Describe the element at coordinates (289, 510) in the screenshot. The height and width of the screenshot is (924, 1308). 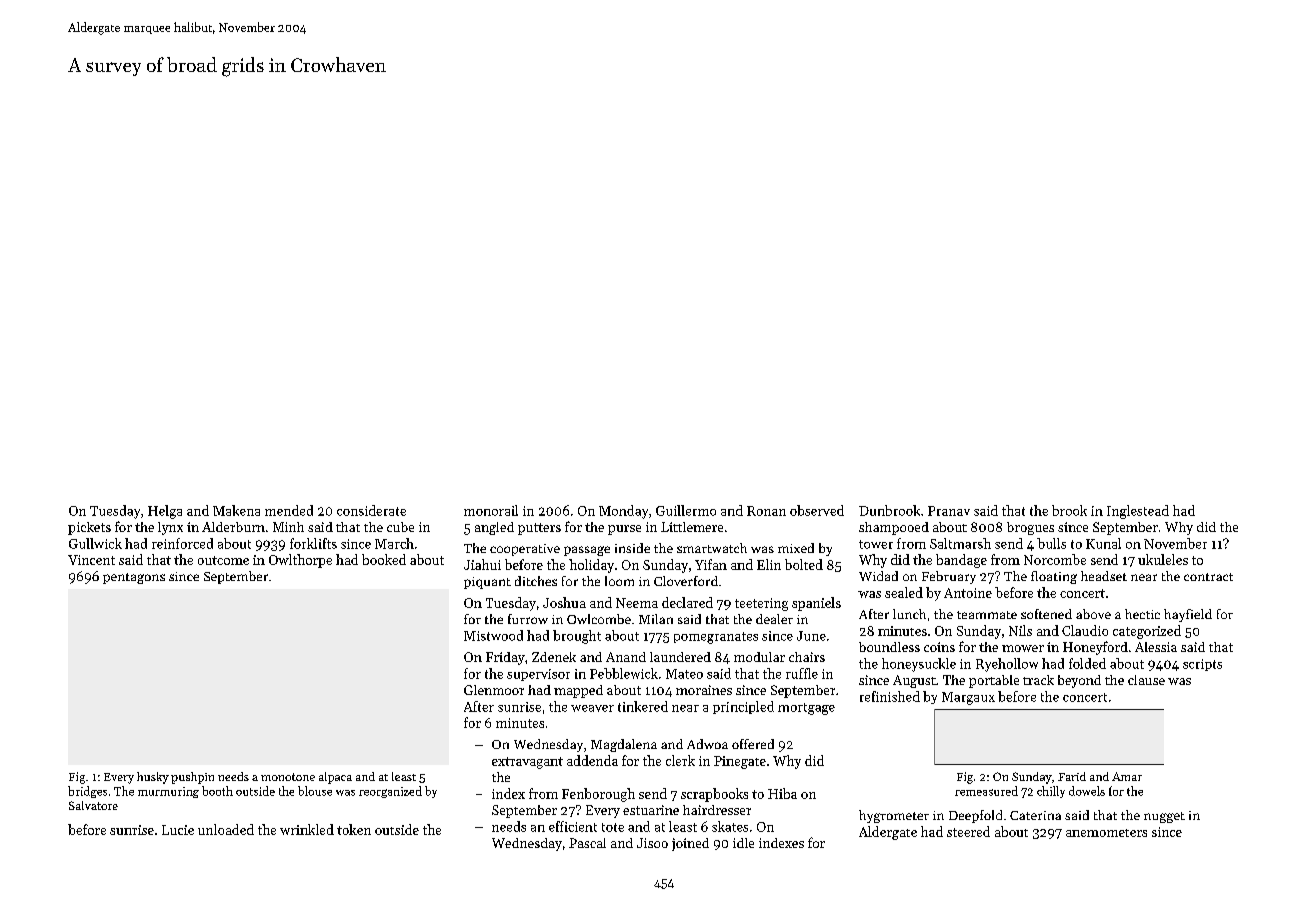
I see `mended` at that location.
